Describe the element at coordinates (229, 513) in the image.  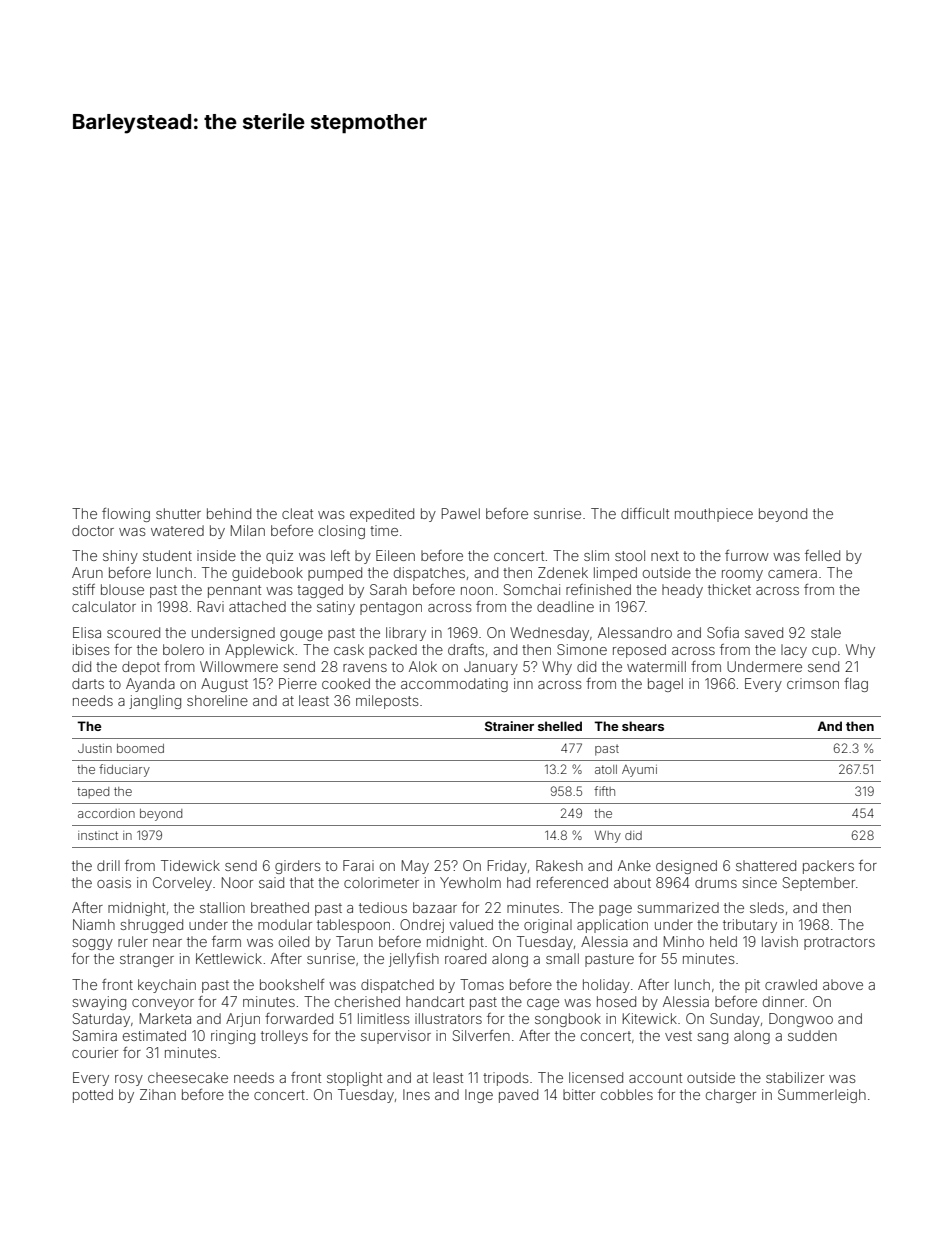
I see `behind` at that location.
